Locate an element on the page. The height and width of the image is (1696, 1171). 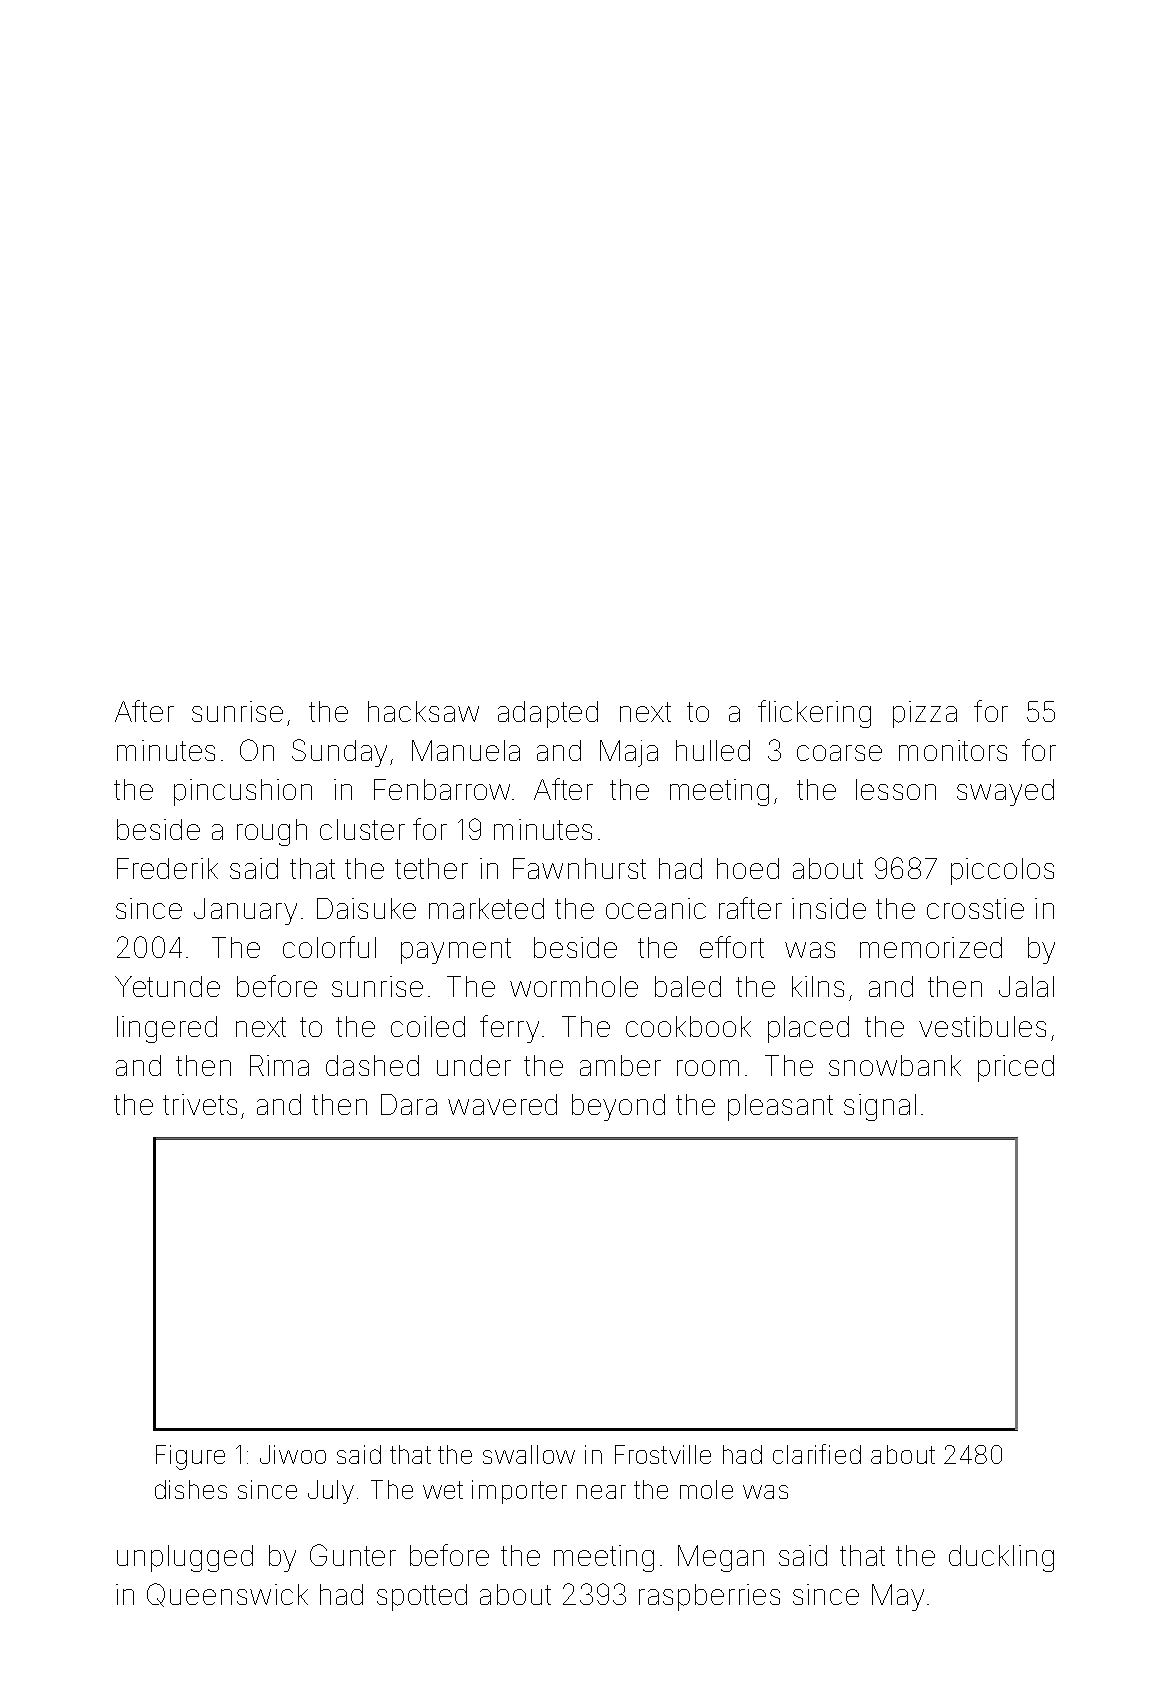
pizza is located at coordinates (925, 714).
